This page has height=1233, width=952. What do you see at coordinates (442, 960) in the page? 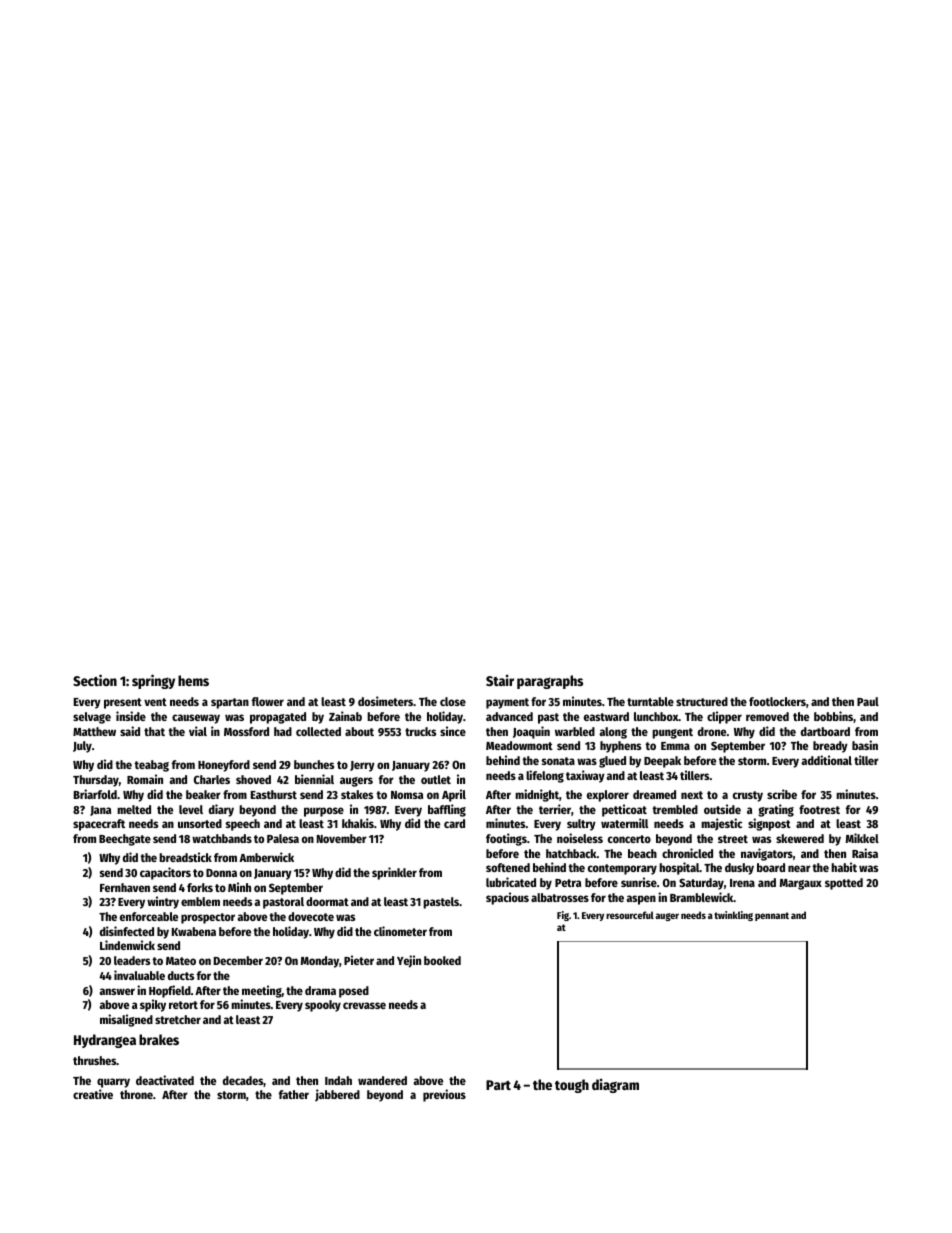
I see `booked` at bounding box center [442, 960].
